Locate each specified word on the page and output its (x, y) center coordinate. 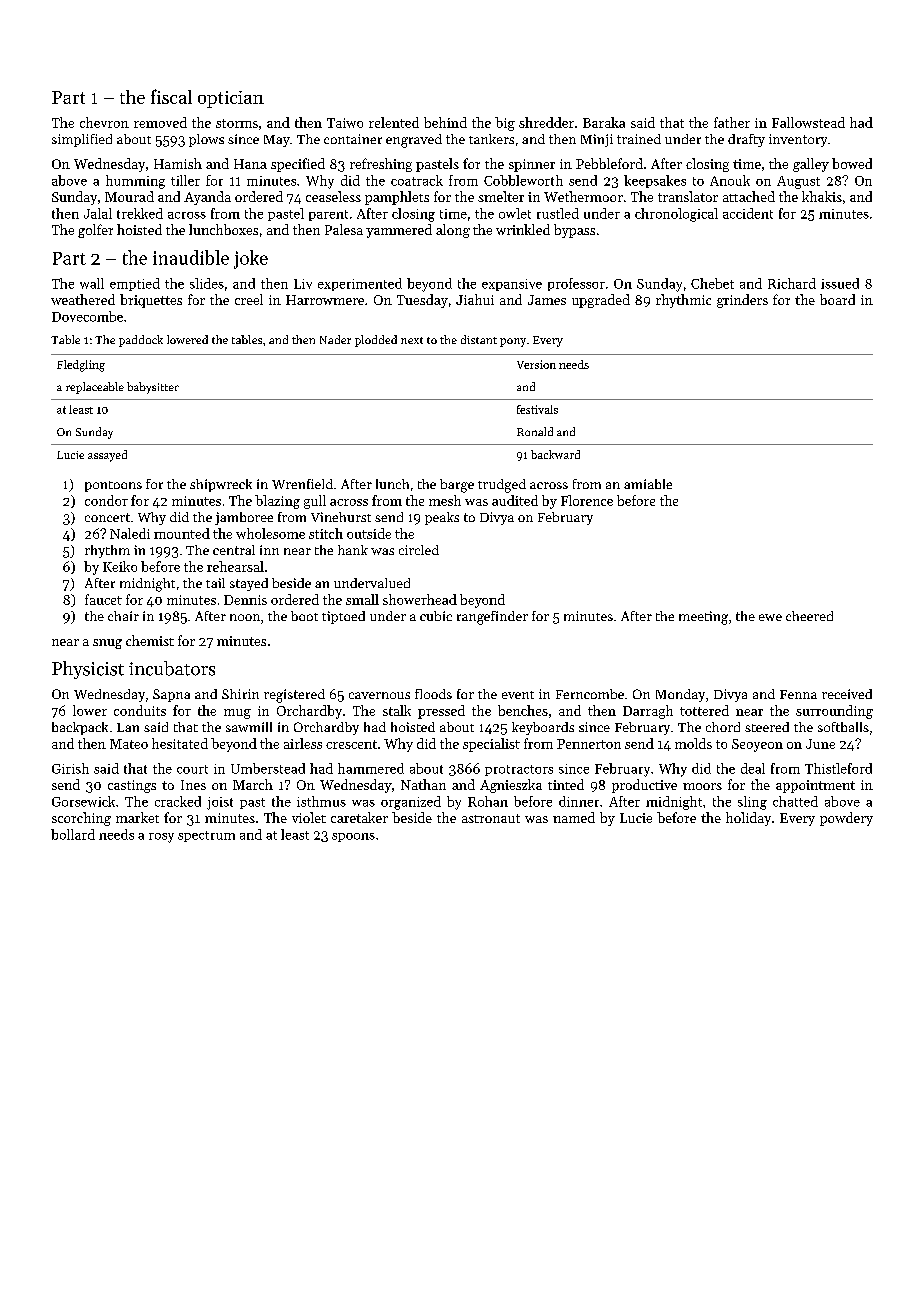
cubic (436, 616)
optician (231, 99)
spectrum (206, 836)
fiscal (171, 96)
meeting (703, 618)
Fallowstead (808, 122)
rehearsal (235, 566)
